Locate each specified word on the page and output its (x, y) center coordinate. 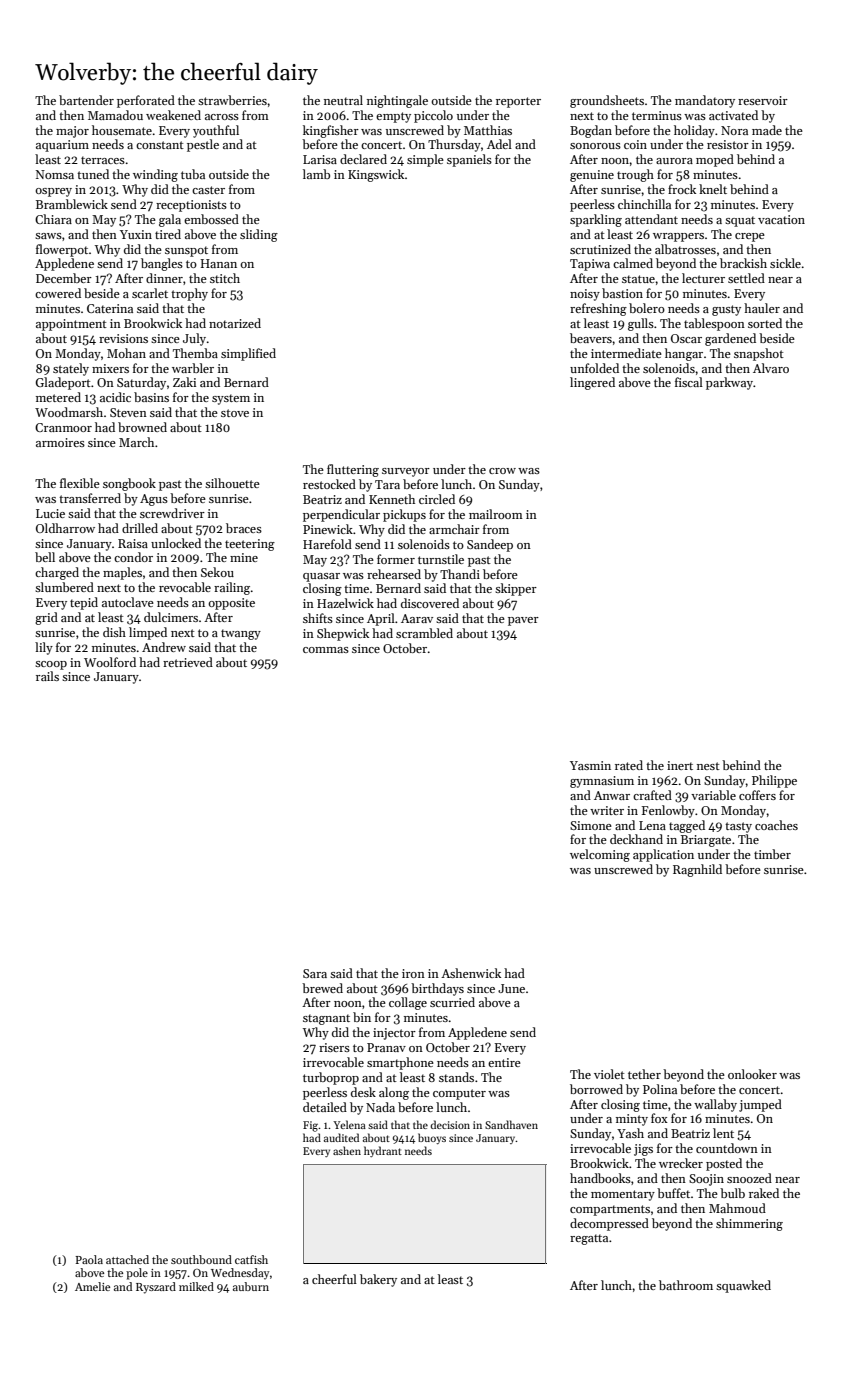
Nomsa (55, 174)
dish (114, 632)
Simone (591, 825)
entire (504, 1062)
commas (326, 650)
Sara (315, 973)
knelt (713, 189)
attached (127, 1259)
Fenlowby (668, 811)
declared (363, 159)
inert (680, 765)
